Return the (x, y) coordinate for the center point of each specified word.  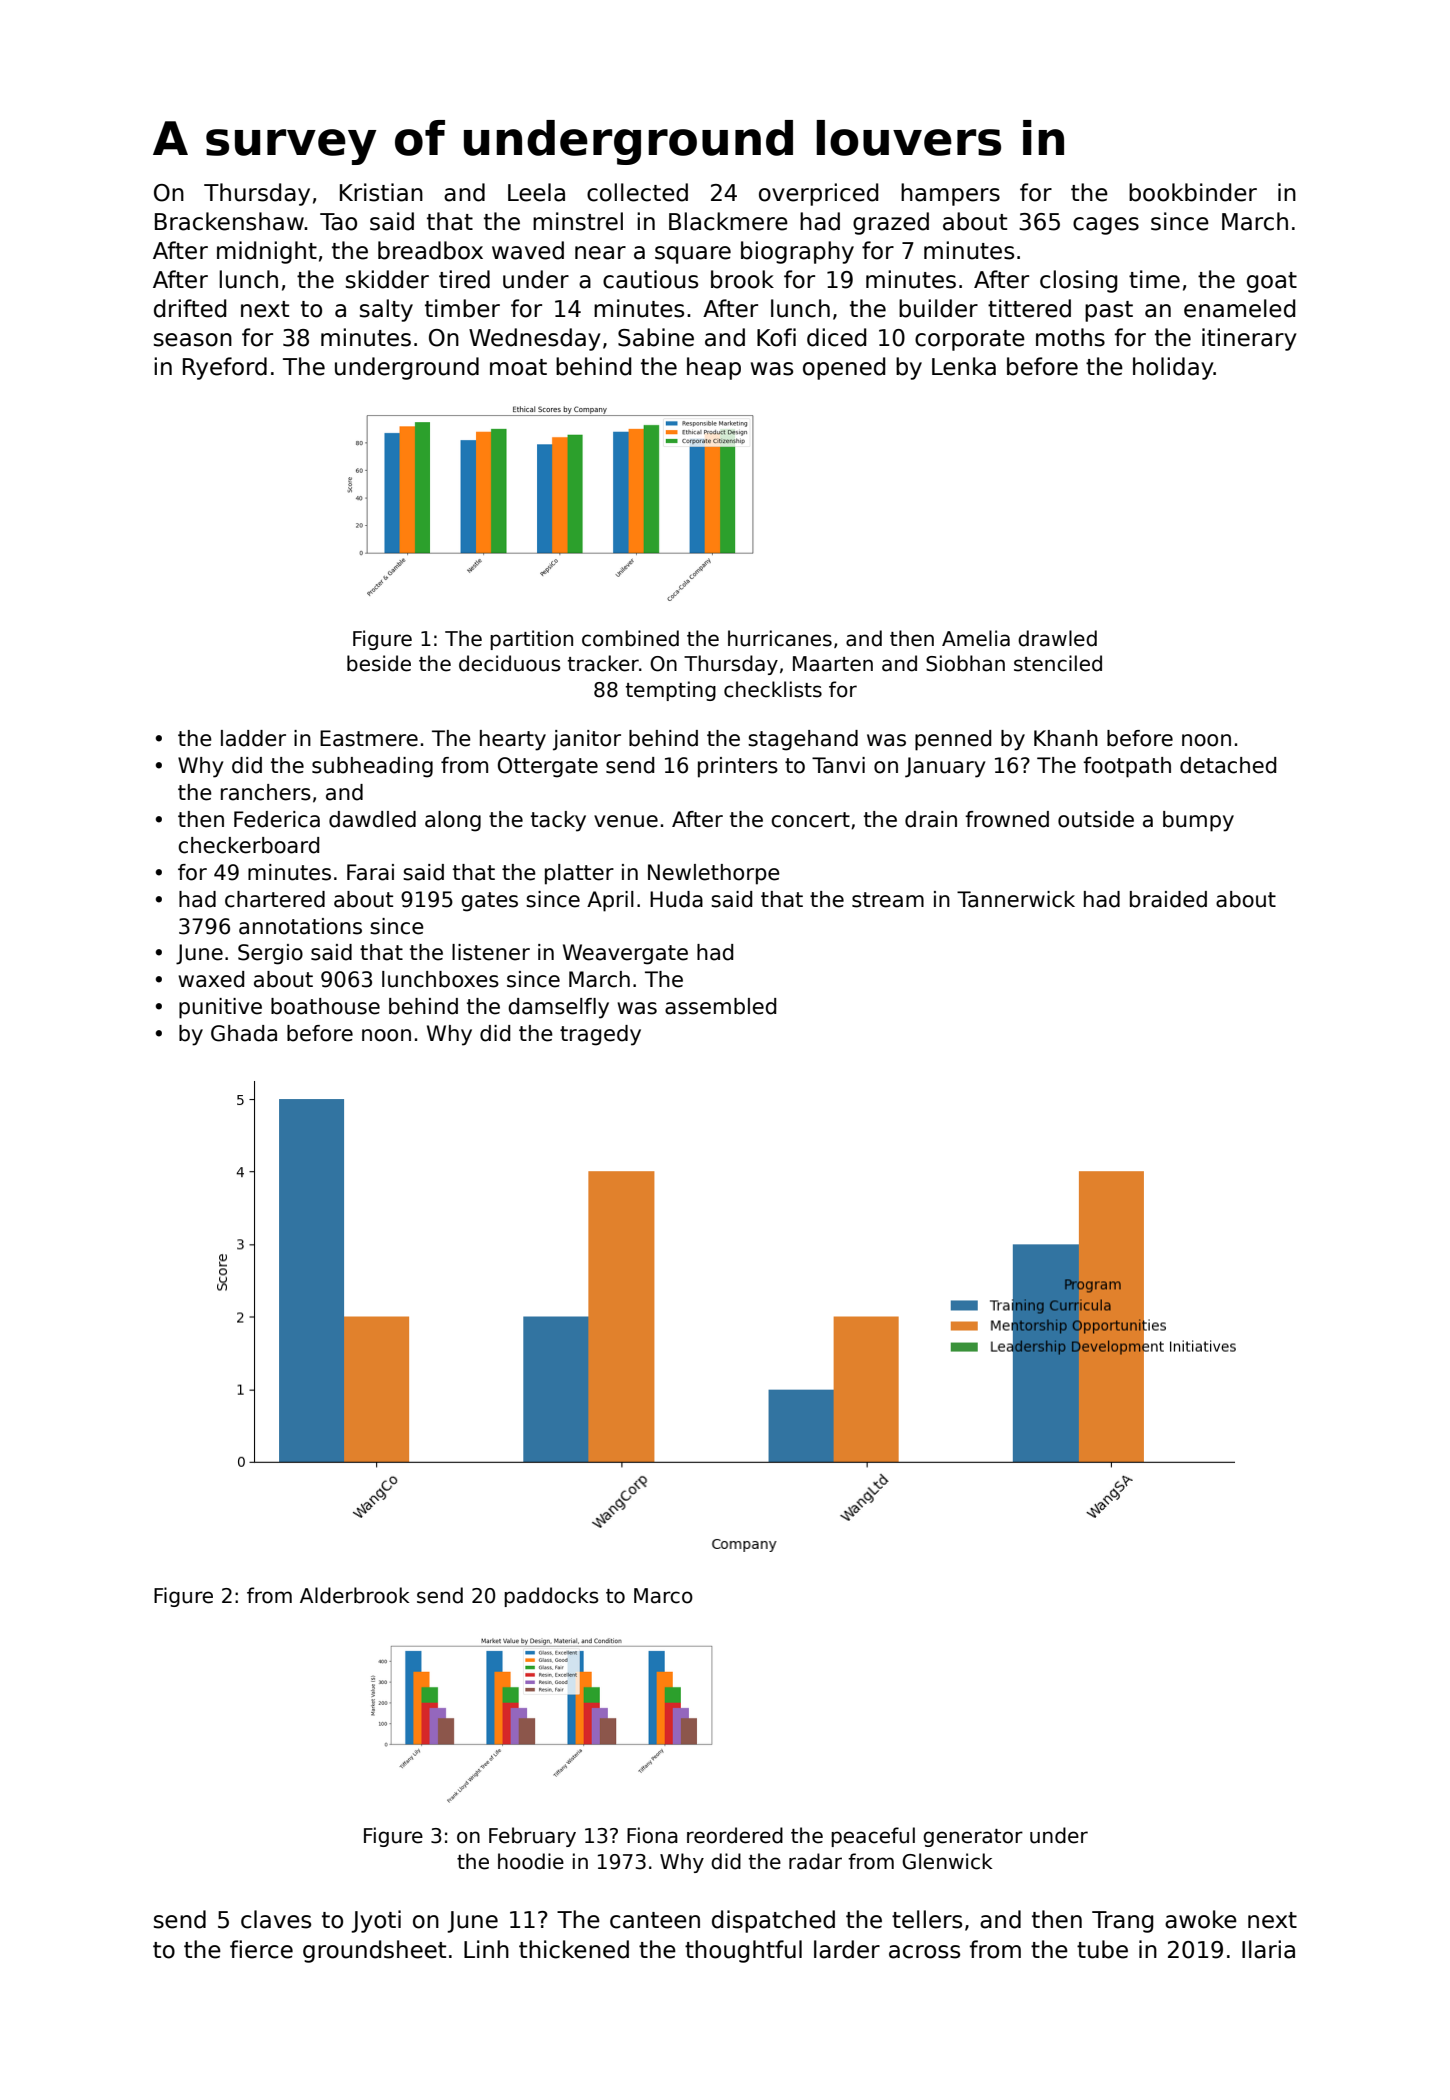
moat (518, 367)
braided (1168, 899)
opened (844, 368)
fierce (261, 1949)
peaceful (873, 1837)
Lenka (964, 366)
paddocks (551, 1597)
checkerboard (248, 845)
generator (973, 1838)
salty (386, 310)
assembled (720, 1006)
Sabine (656, 337)
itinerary (1249, 339)
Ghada (244, 1033)
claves (276, 1919)
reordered (735, 1835)
